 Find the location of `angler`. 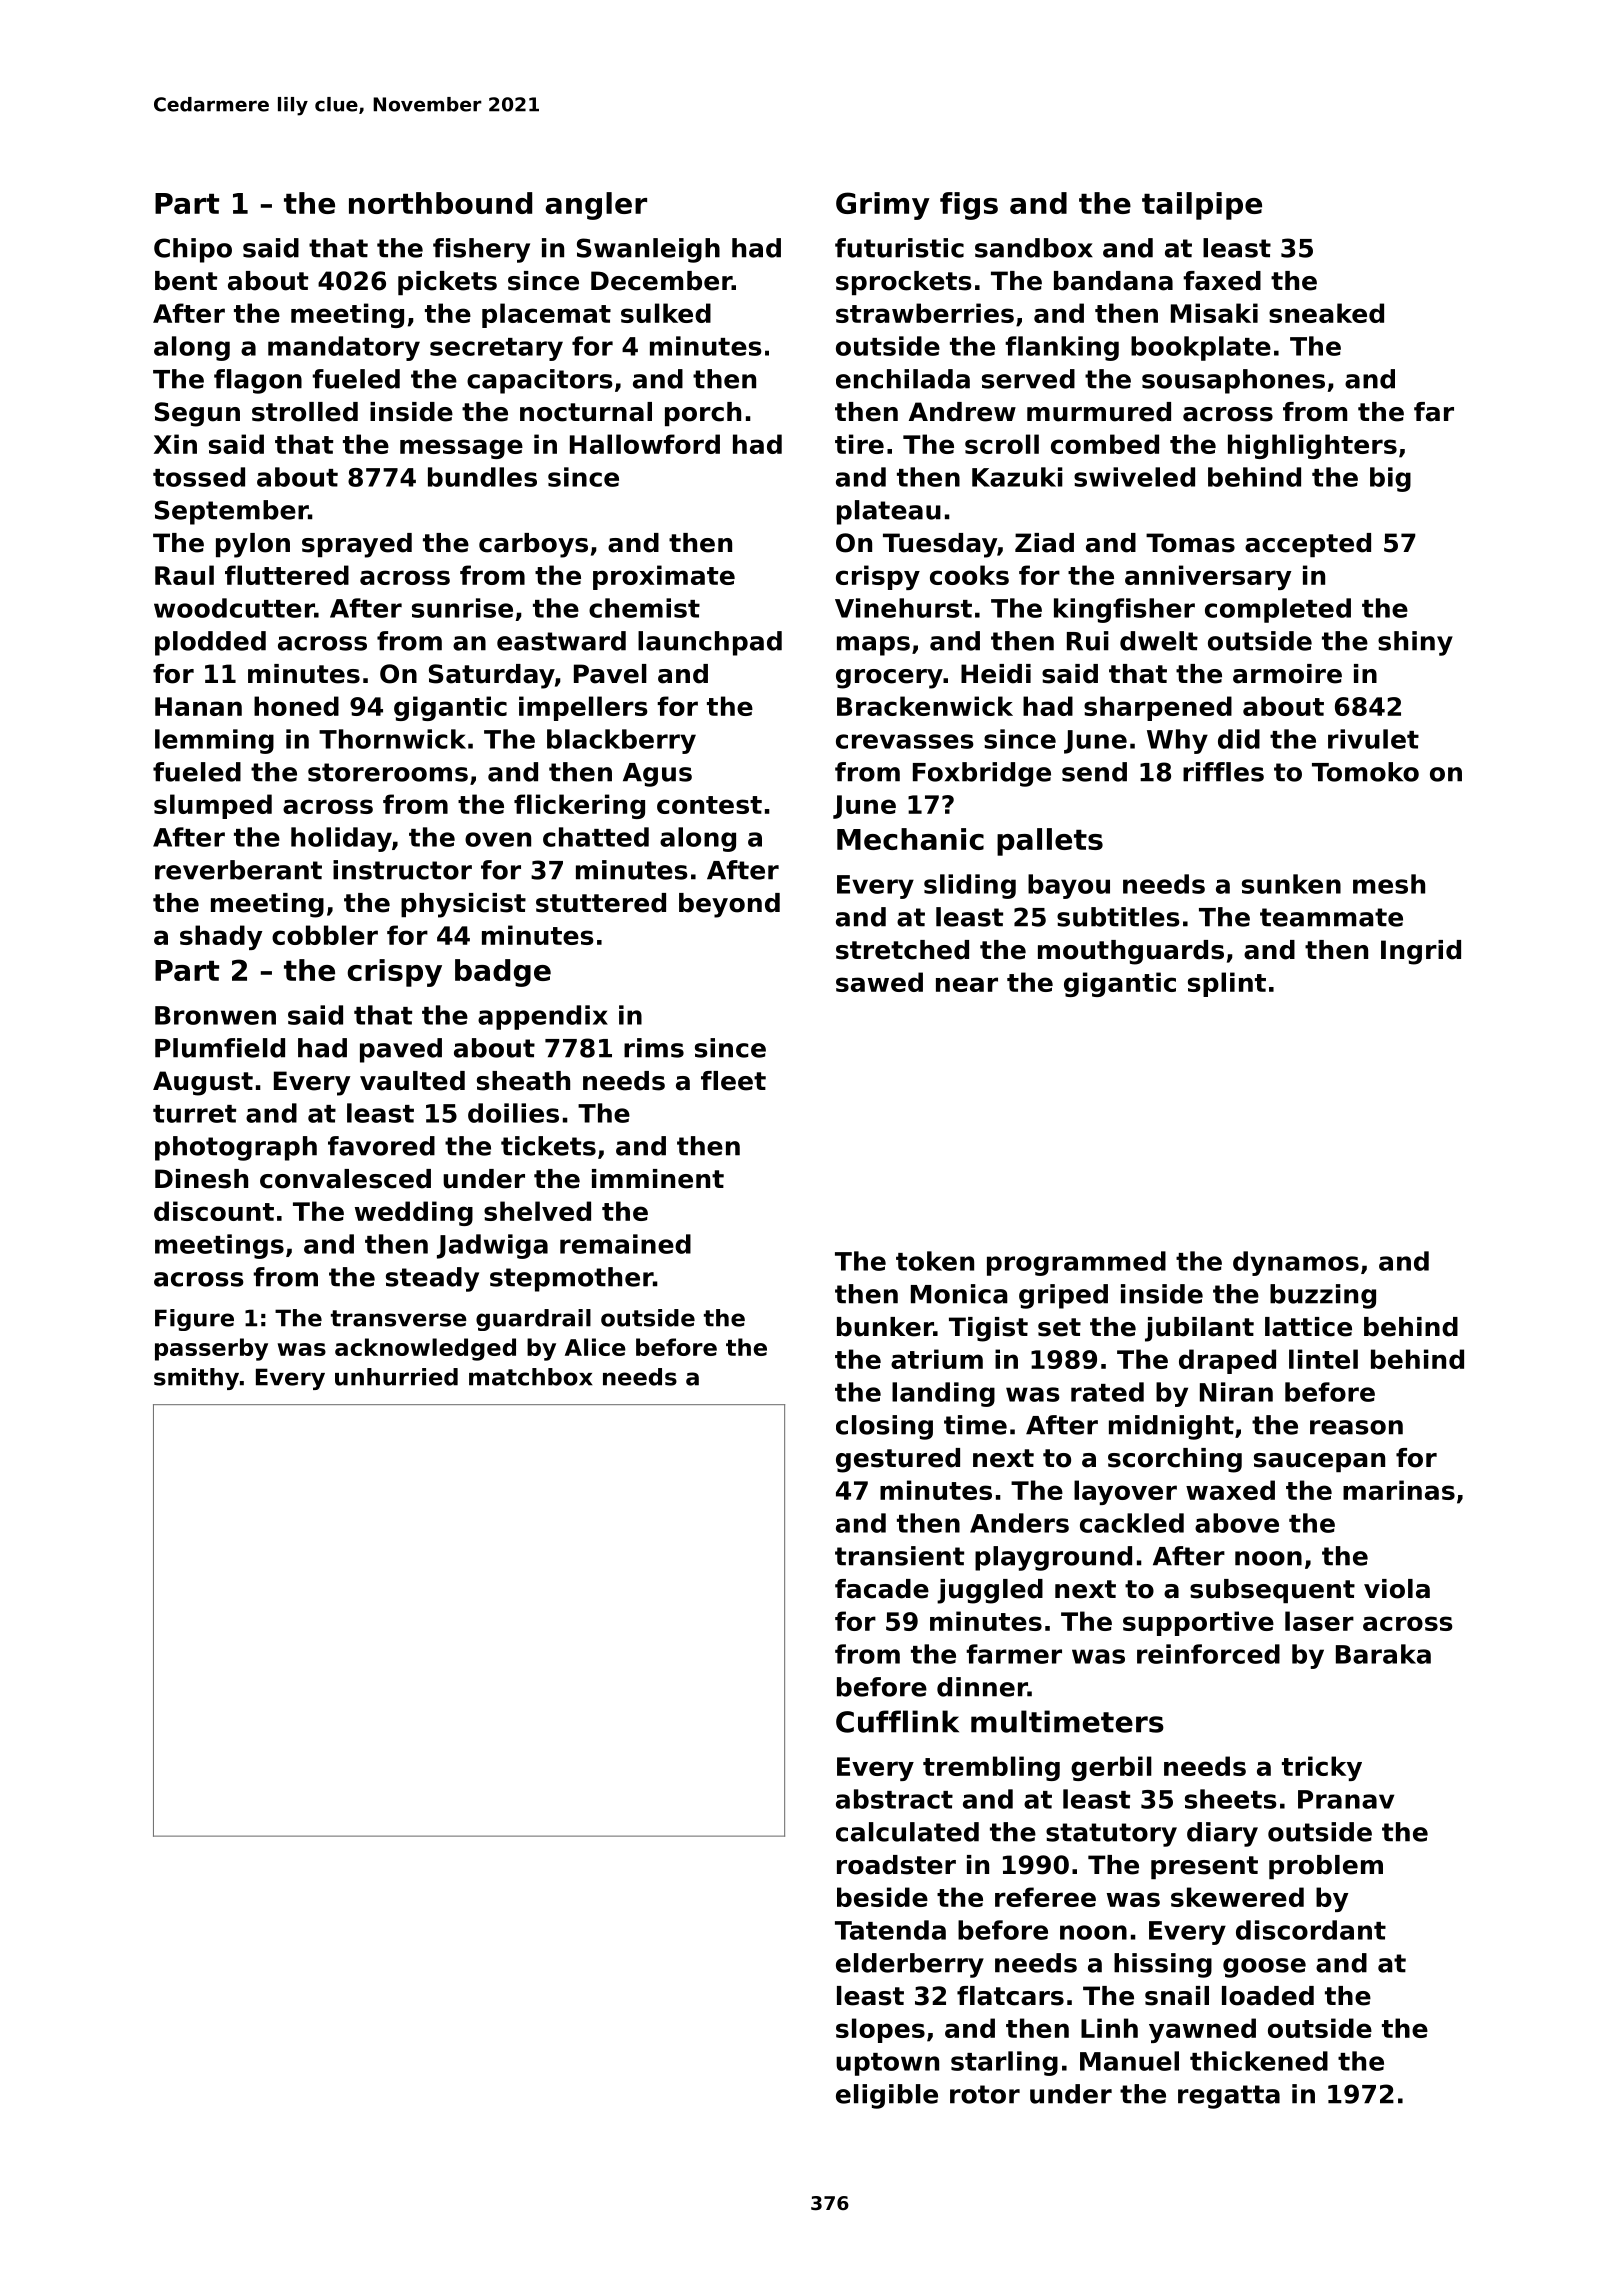

angler is located at coordinates (596, 206).
